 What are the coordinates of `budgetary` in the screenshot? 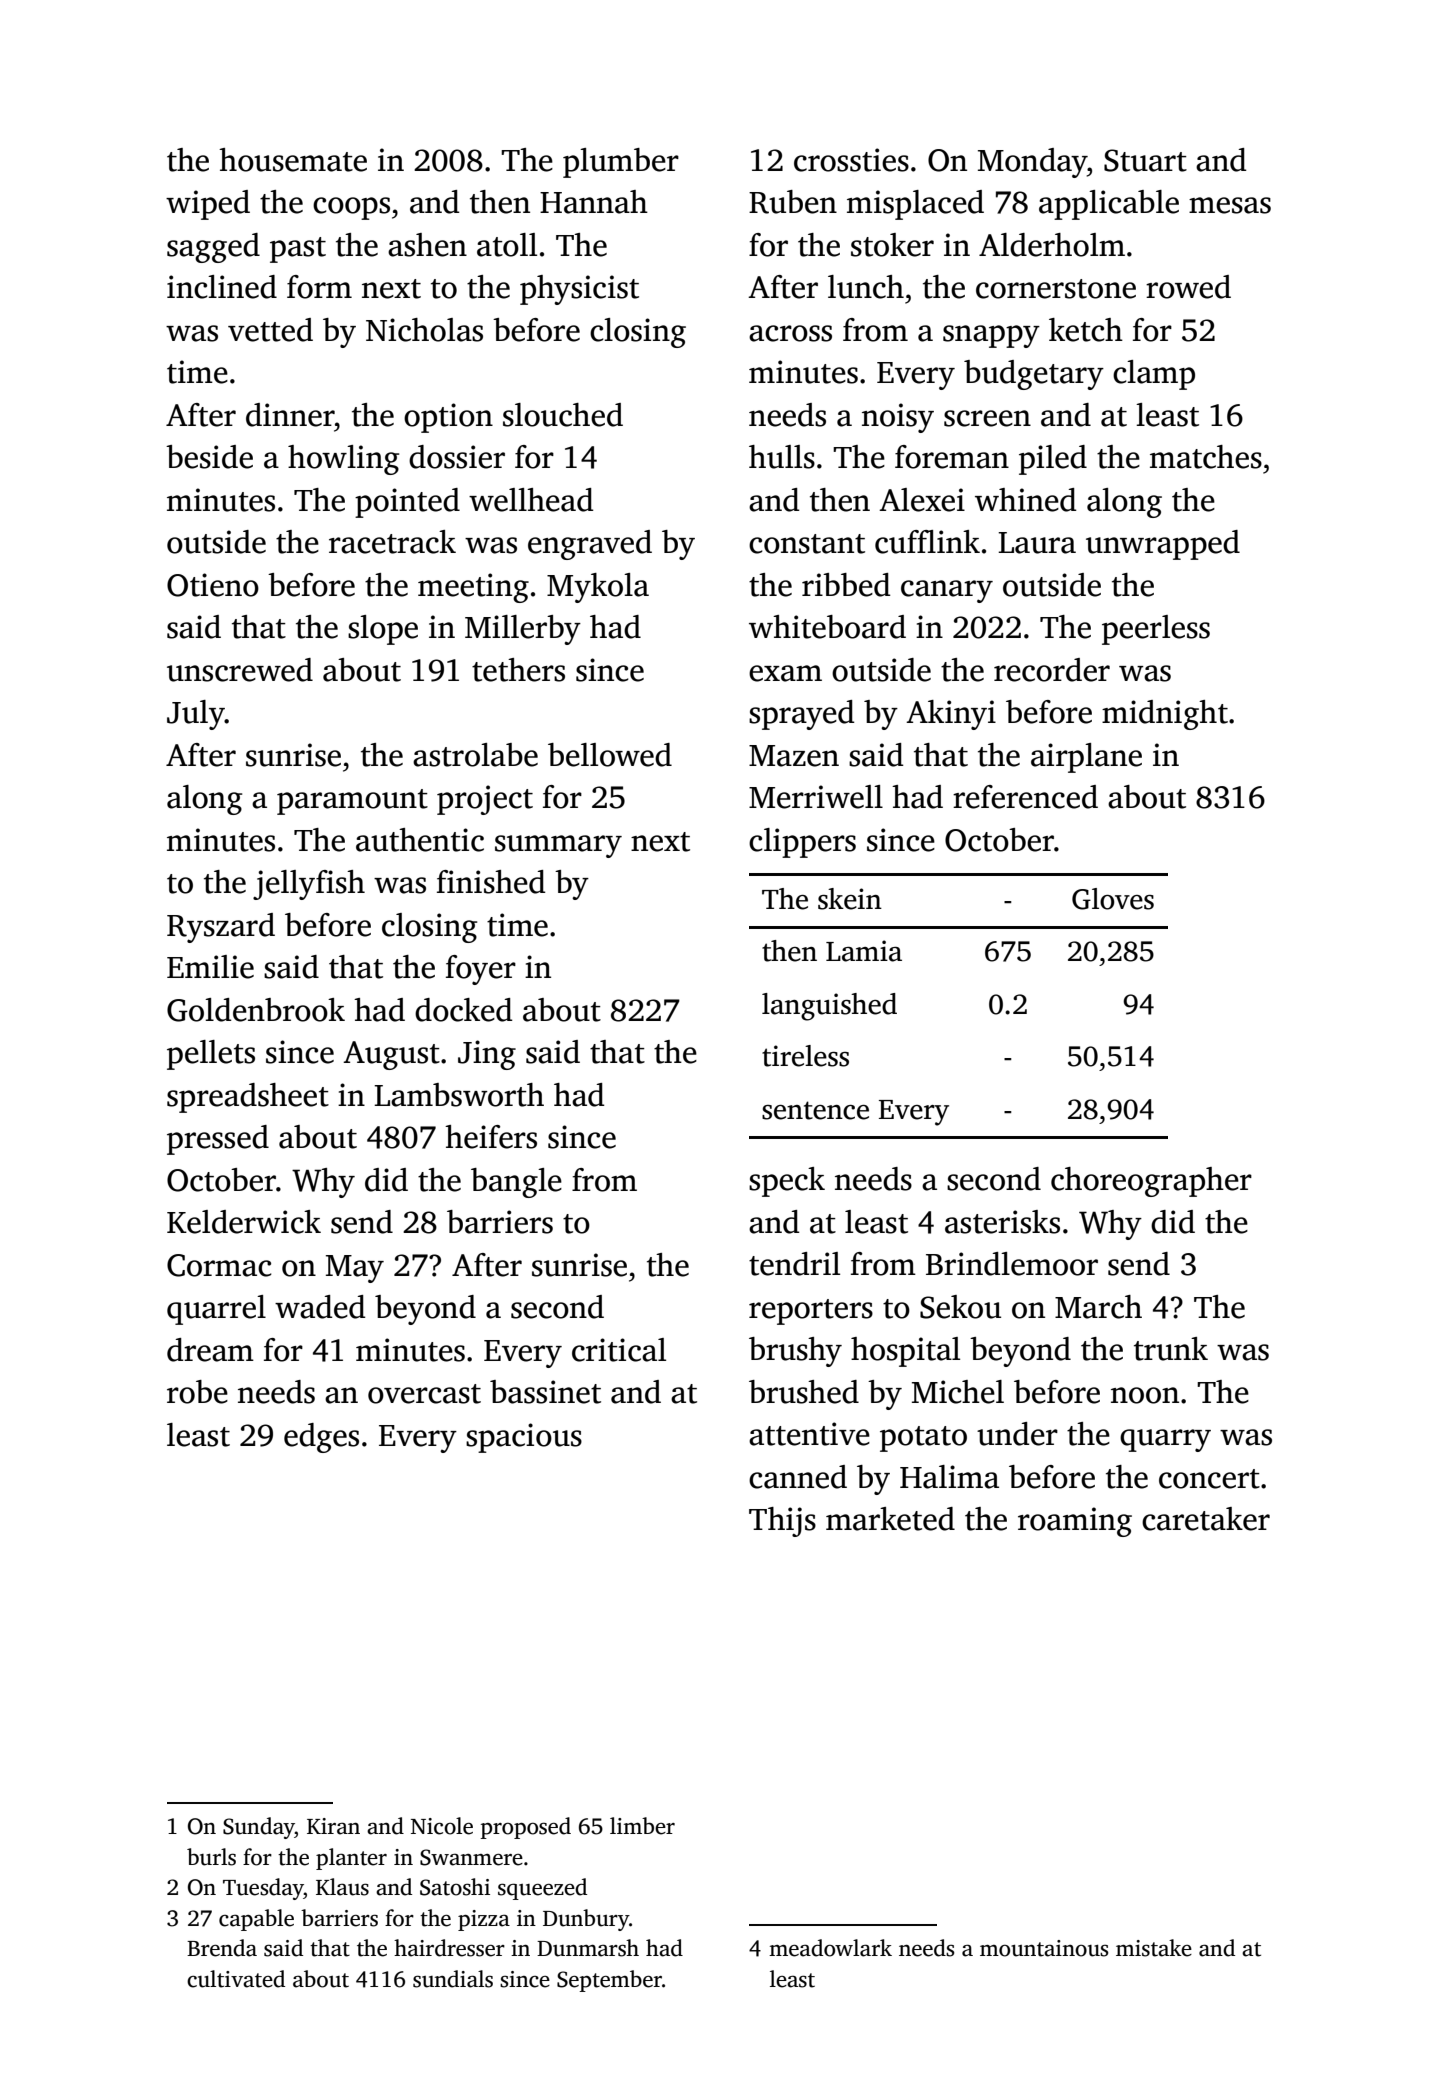 It's located at (1034, 375).
